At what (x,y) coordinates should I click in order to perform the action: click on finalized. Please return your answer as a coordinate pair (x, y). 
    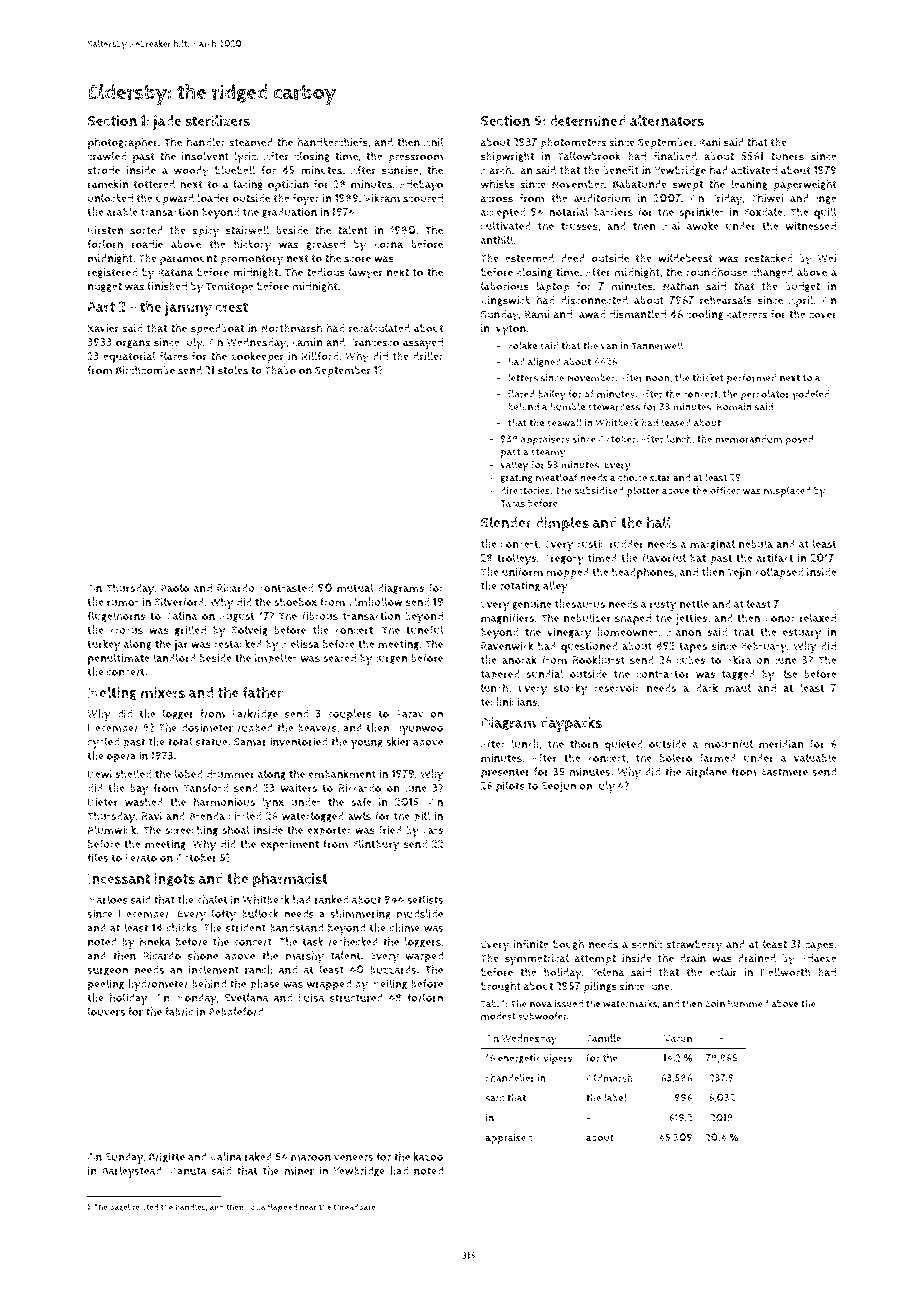
    Looking at the image, I should click on (675, 156).
